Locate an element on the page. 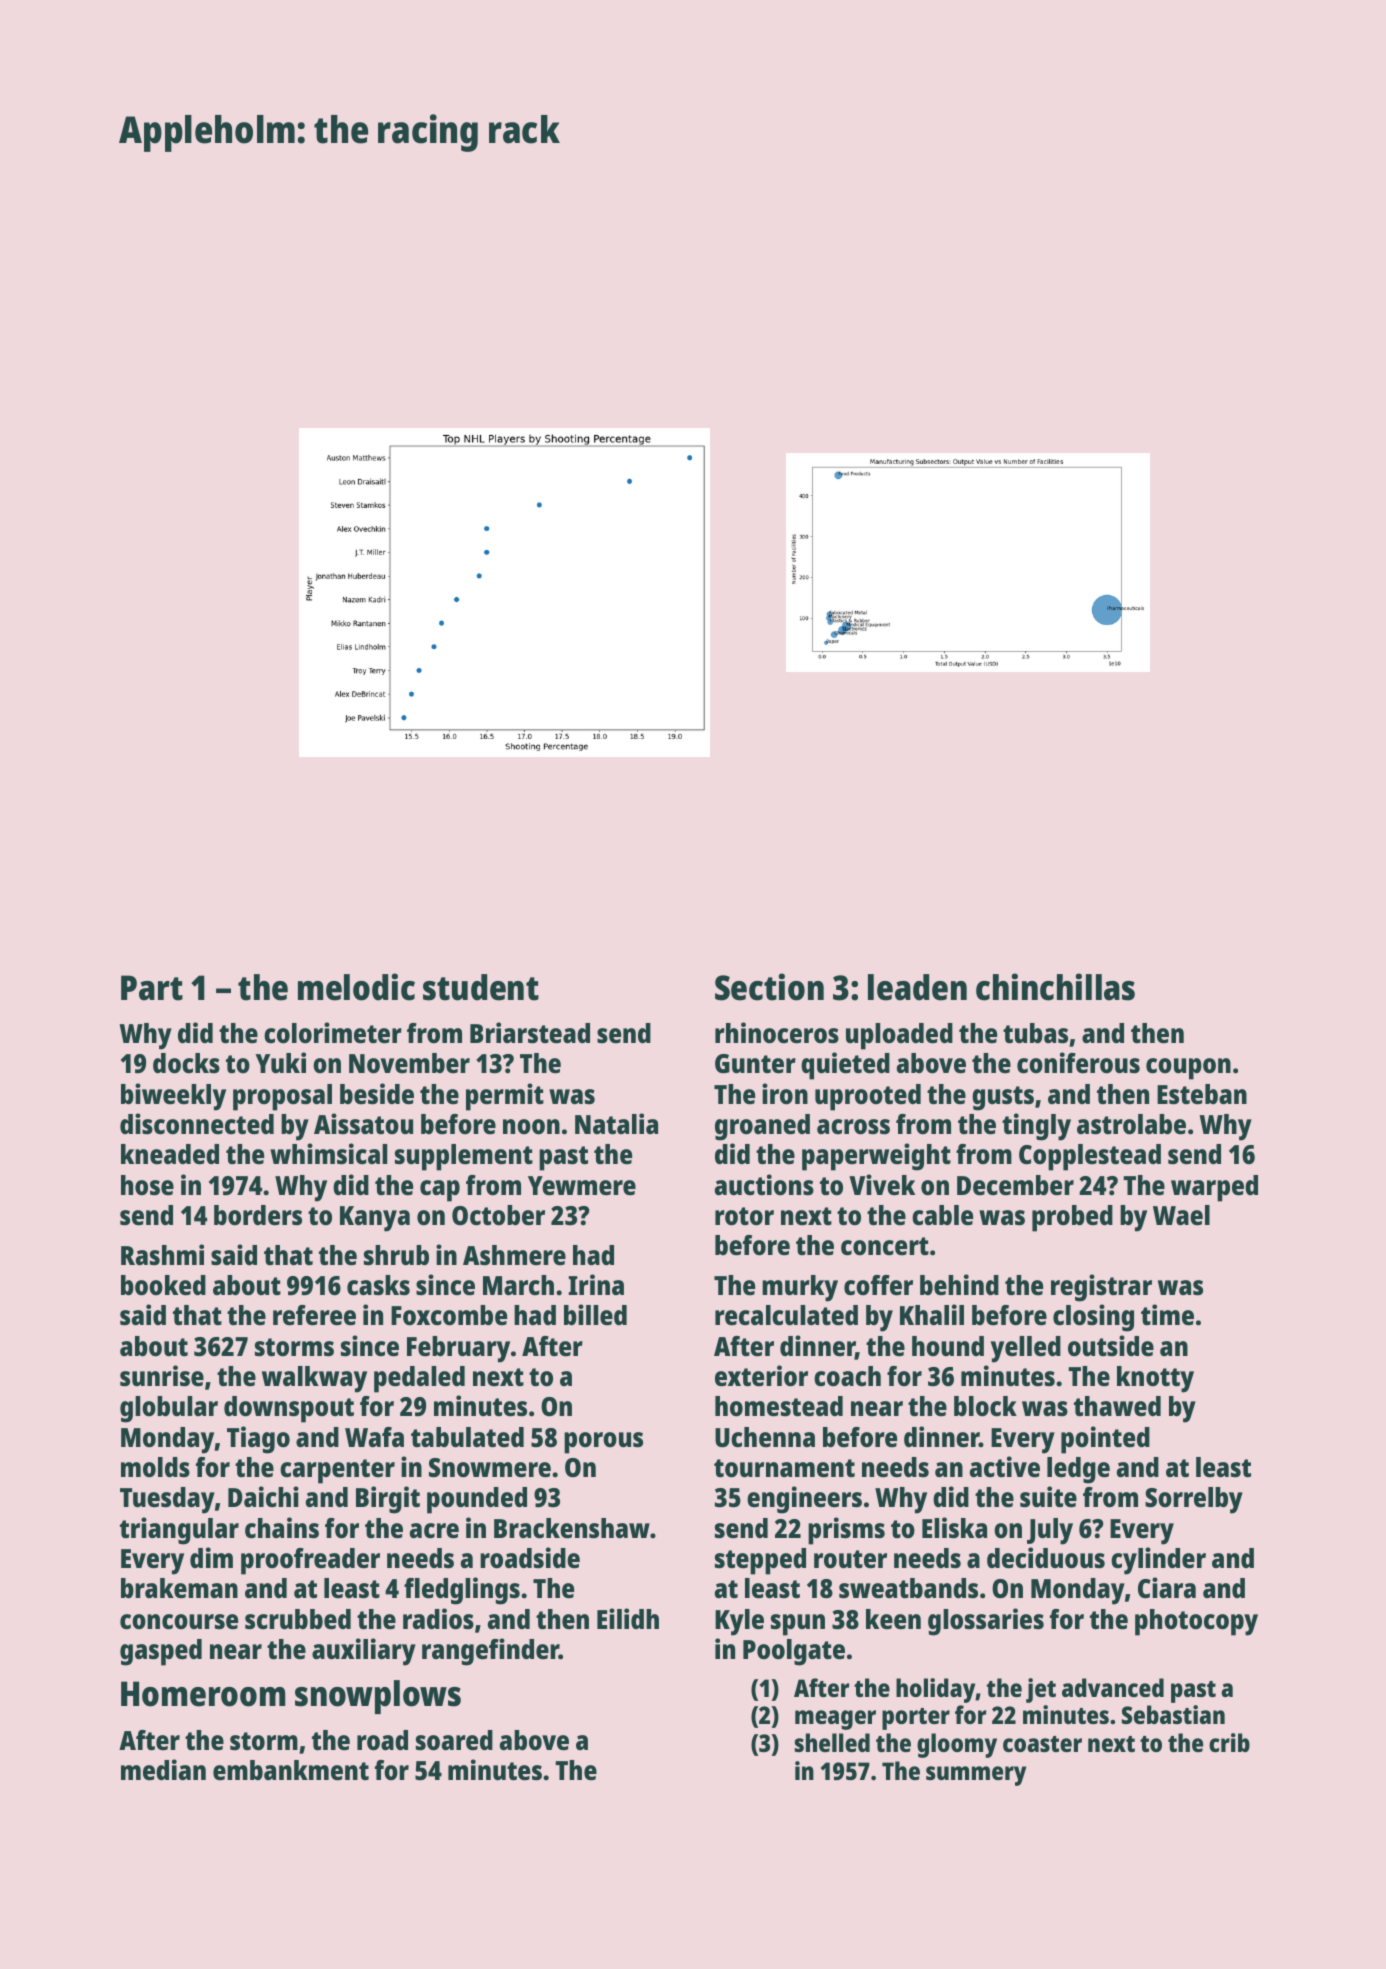 This document has width=1386, height=1969. shrub is located at coordinates (396, 1255).
